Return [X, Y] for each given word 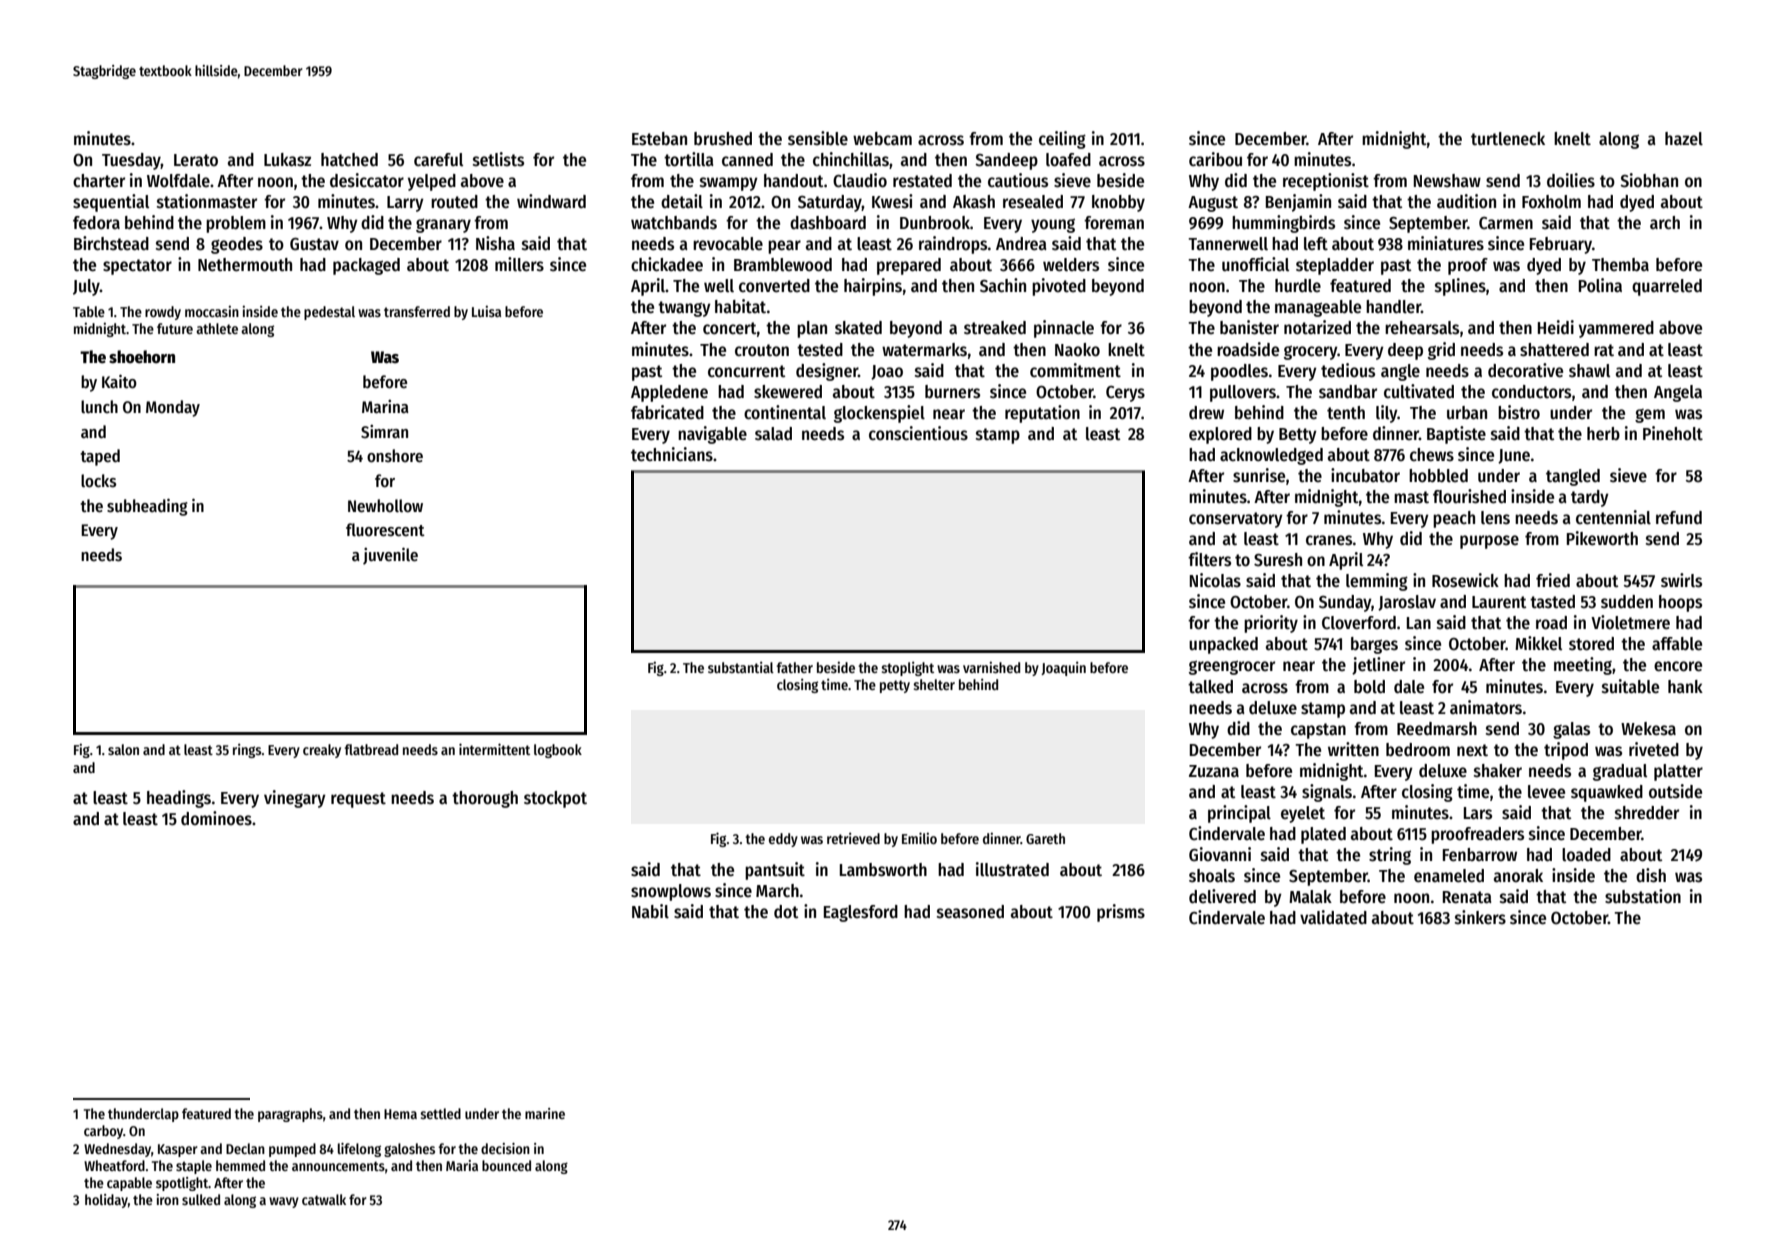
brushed [723, 139]
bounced [506, 1165]
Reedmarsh [1437, 729]
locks [99, 481]
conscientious [918, 433]
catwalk [324, 1199]
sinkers [1480, 917]
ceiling [1062, 140]
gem [1650, 416]
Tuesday [131, 161]
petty [895, 686]
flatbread [371, 749]
